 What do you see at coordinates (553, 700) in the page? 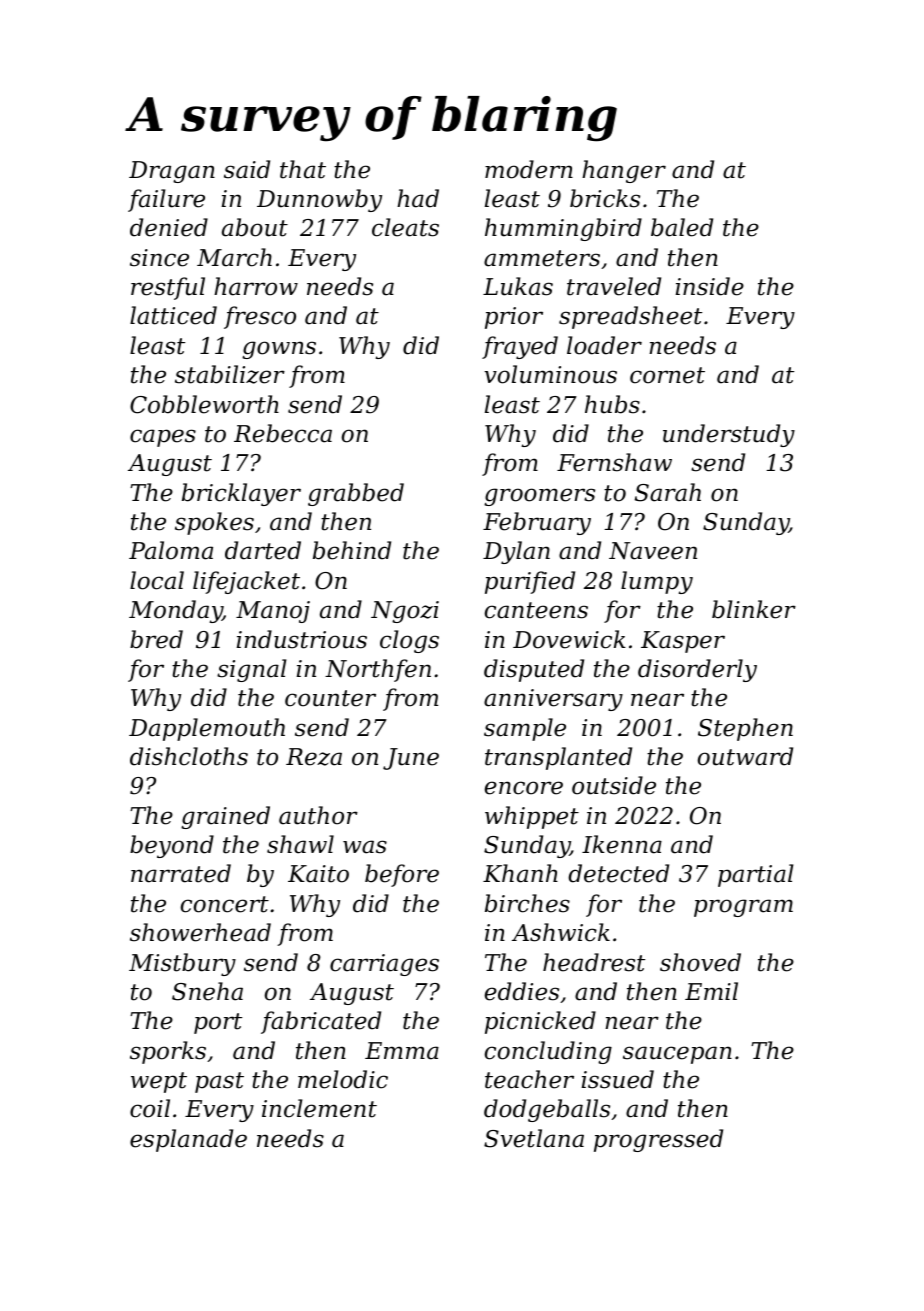
I see `anniversary` at bounding box center [553, 700].
